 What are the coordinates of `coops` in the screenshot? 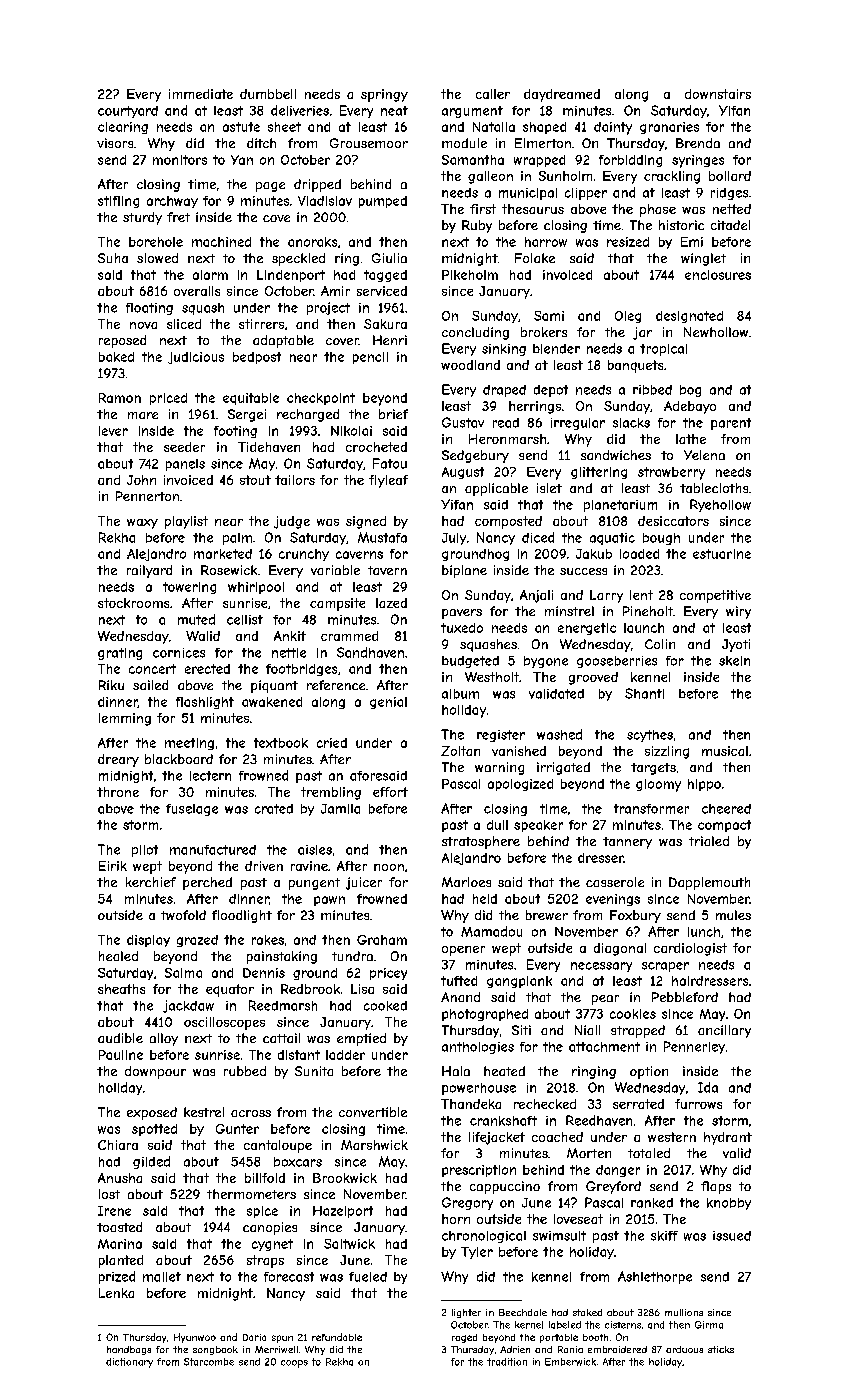 It's located at (294, 1364).
